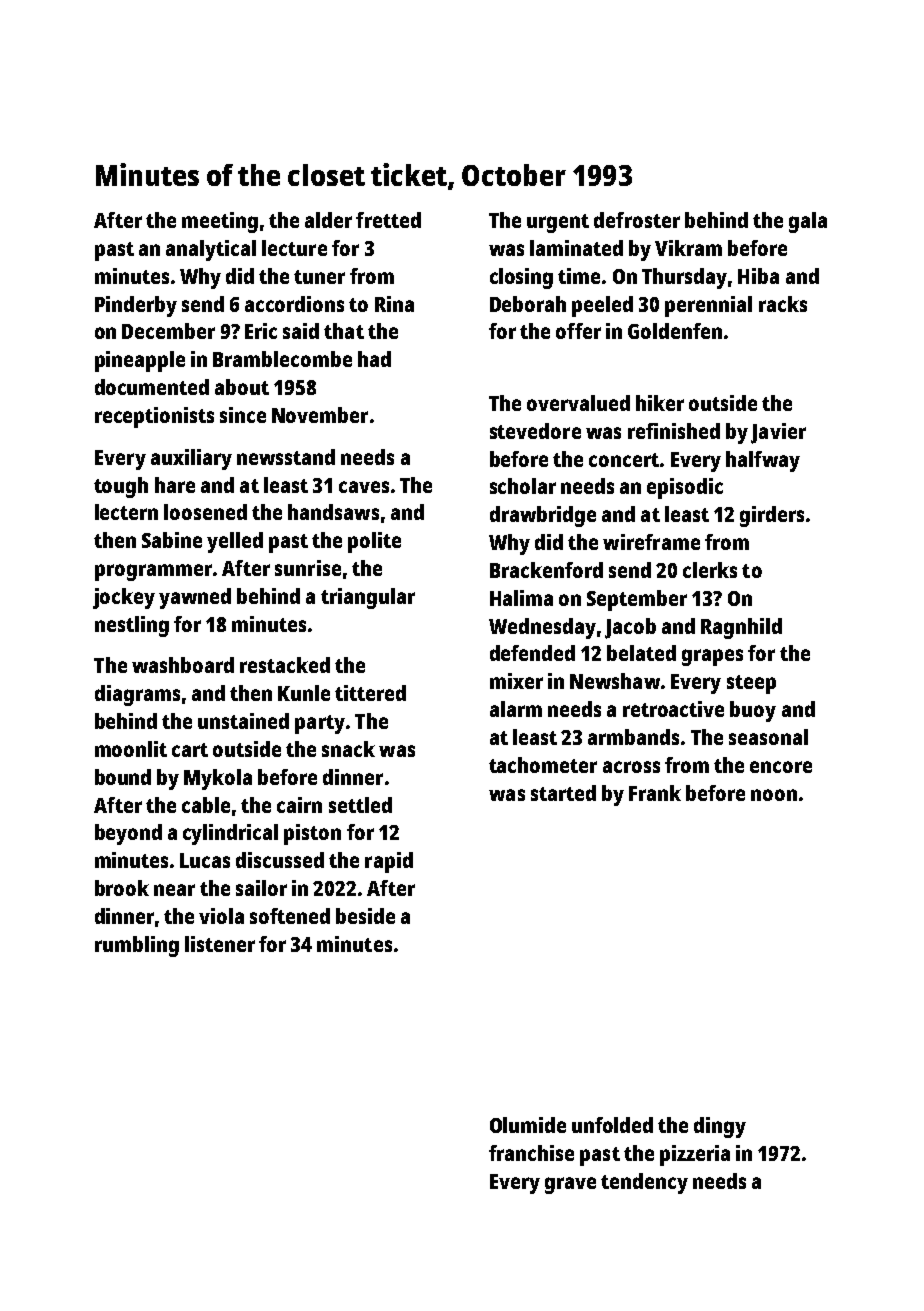  What do you see at coordinates (720, 1127) in the document?
I see `dingy` at bounding box center [720, 1127].
